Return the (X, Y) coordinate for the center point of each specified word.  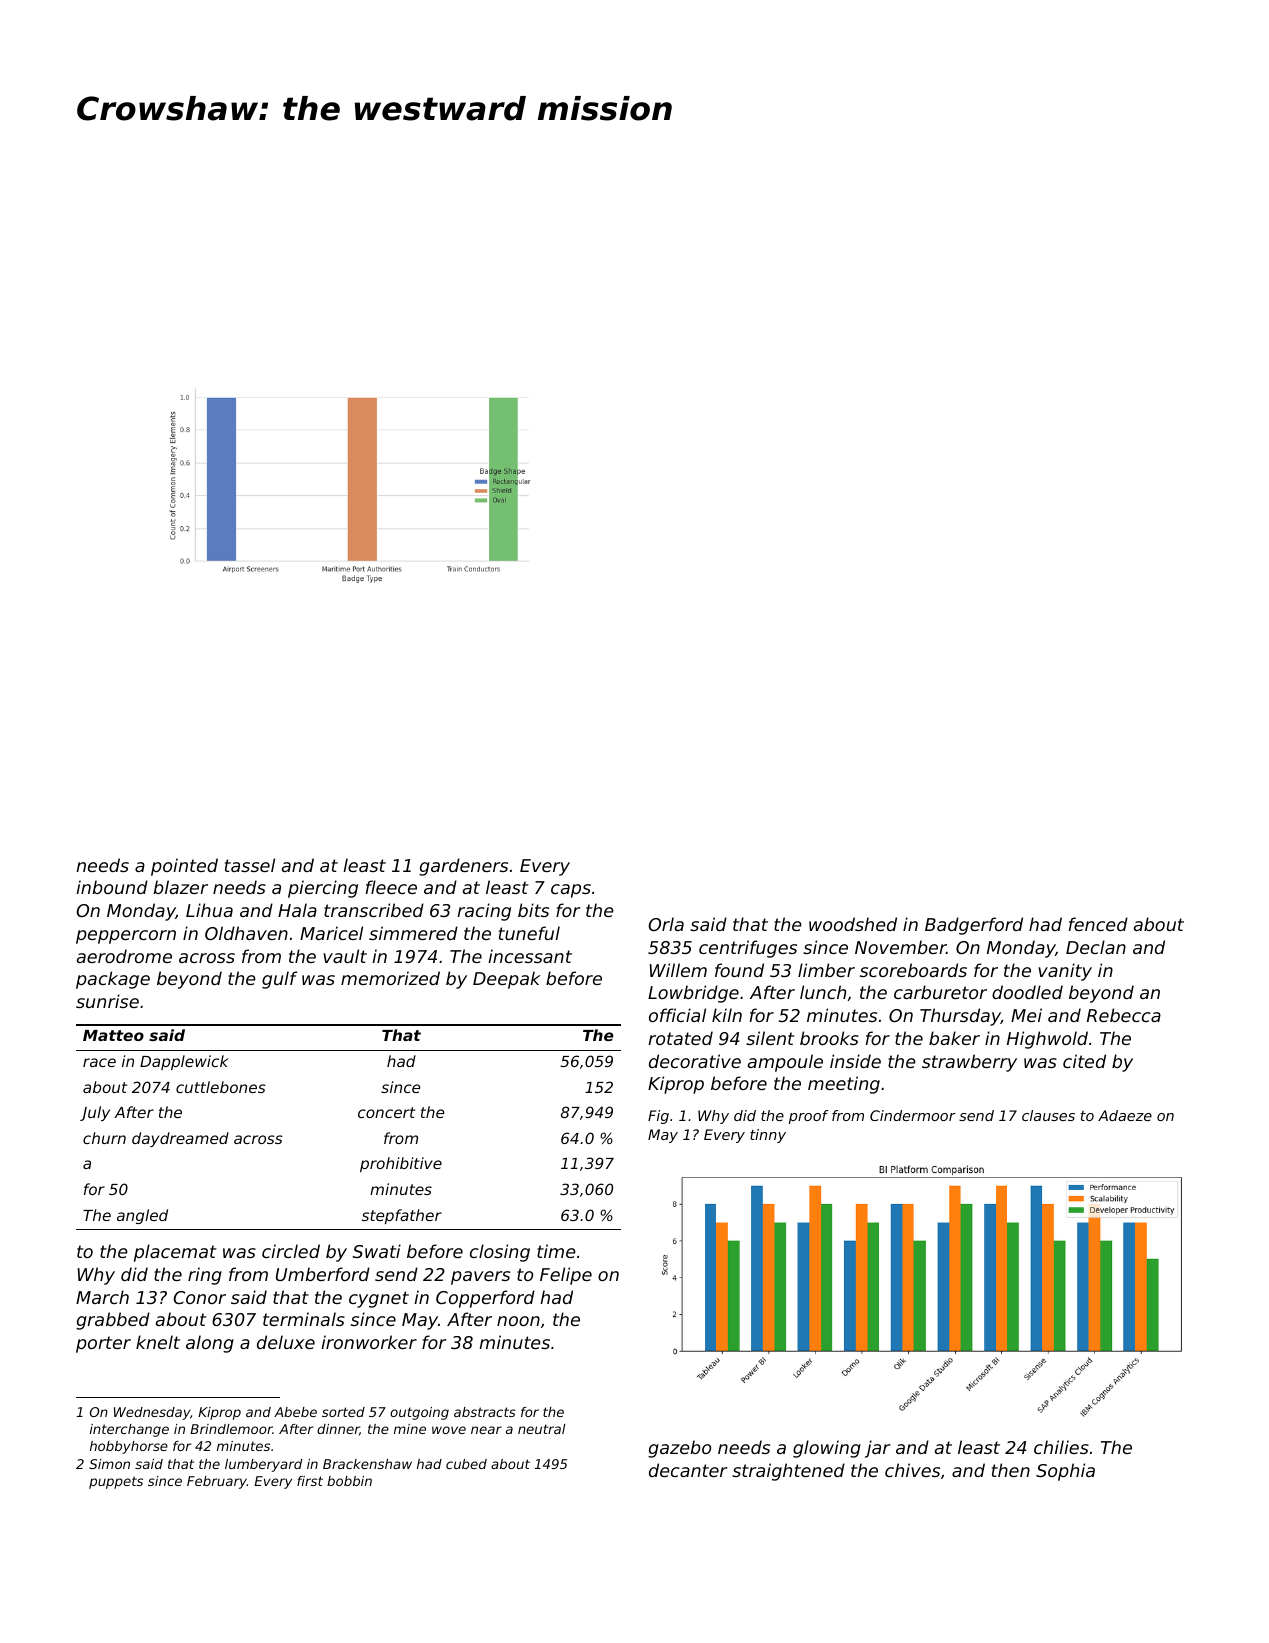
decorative (695, 1061)
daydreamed (180, 1139)
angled (142, 1216)
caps (571, 891)
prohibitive (401, 1164)
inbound (112, 887)
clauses (1048, 1115)
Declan (1096, 947)
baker (954, 1038)
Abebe (295, 1412)
